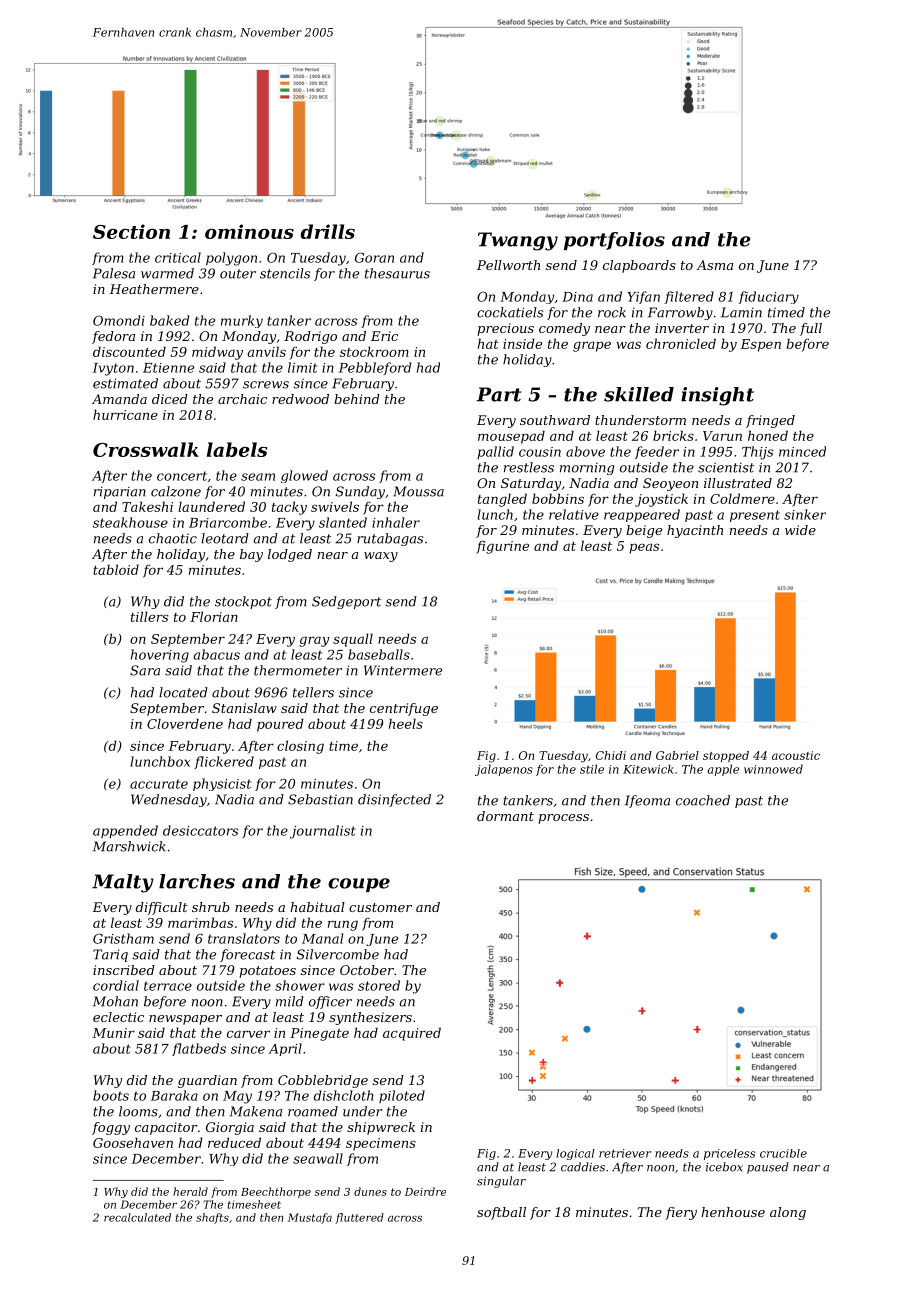 The width and height of the document is (924, 1308). Describe the element at coordinates (137, 1217) in the document. I see `recalculated` at that location.
